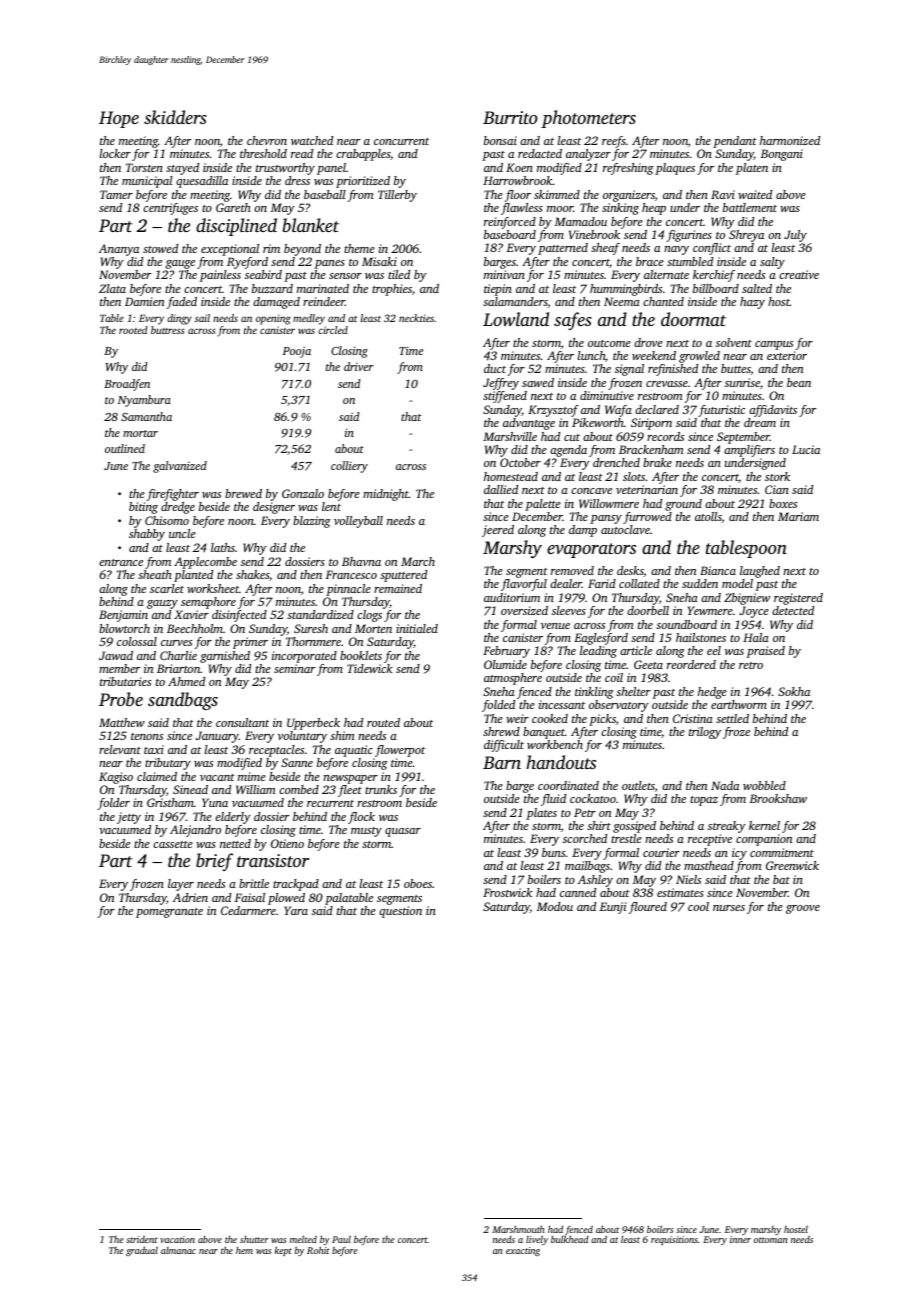  What do you see at coordinates (318, 1250) in the document?
I see `Rohit` at bounding box center [318, 1250].
